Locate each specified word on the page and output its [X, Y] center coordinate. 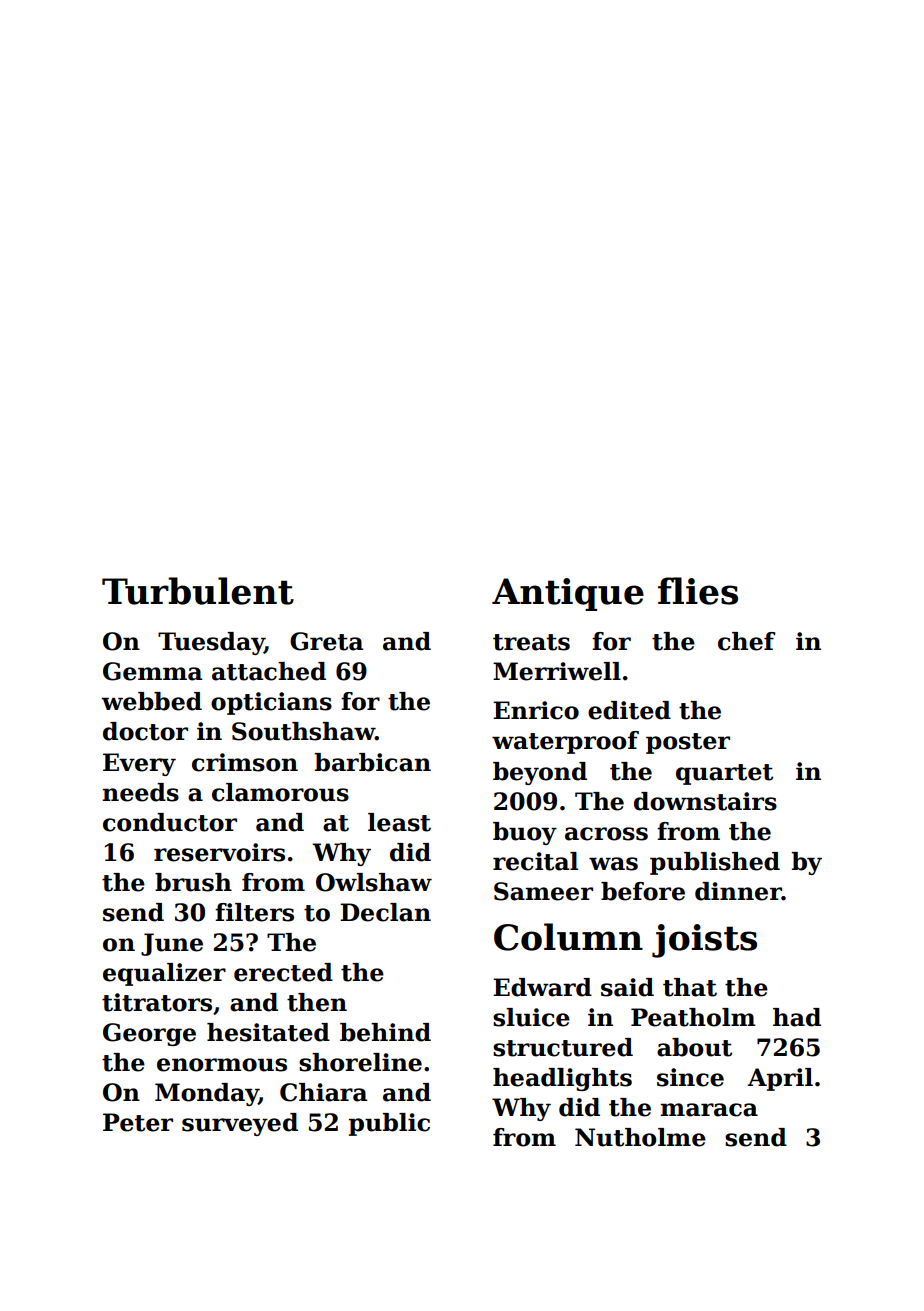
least [399, 822]
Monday [207, 1094]
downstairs [705, 801]
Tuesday [211, 643]
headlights [562, 1079]
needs [140, 792]
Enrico [536, 710]
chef [746, 641]
